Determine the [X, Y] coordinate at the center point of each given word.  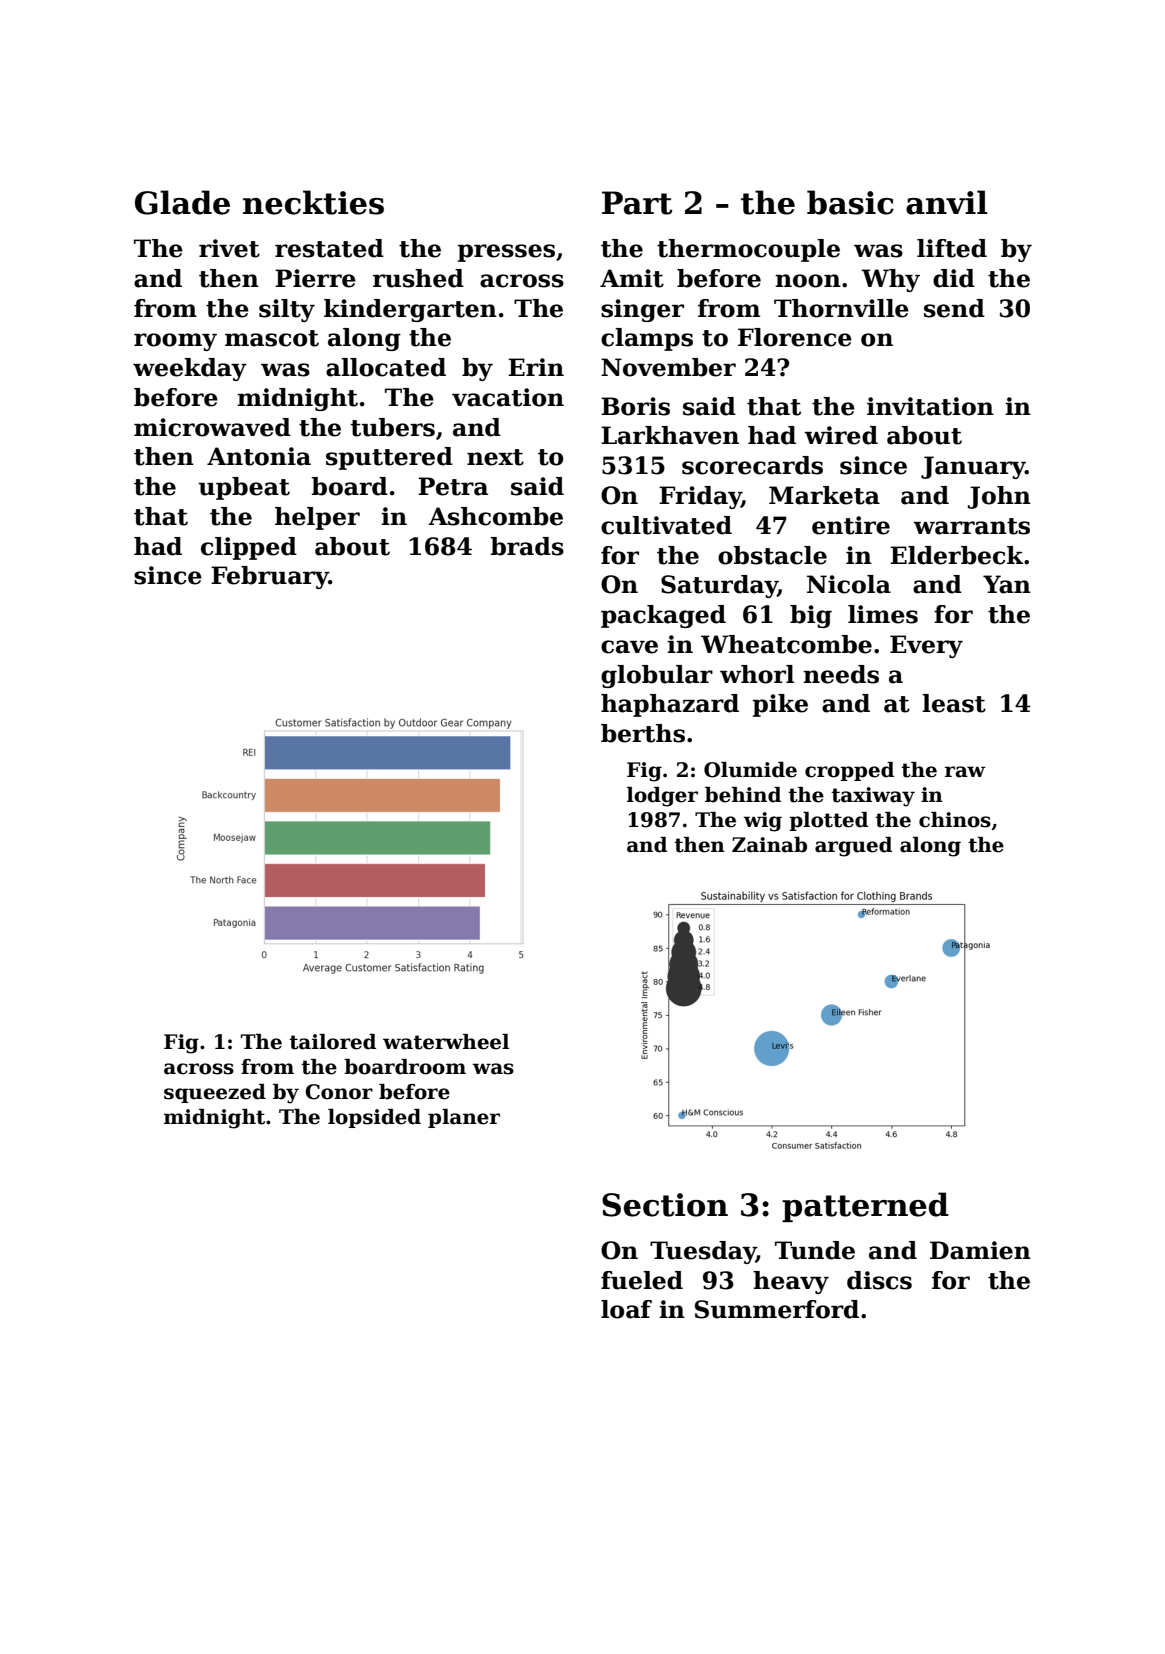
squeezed [215, 1093]
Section [665, 1205]
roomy [175, 342]
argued [853, 847]
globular [657, 676]
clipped [249, 548]
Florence [795, 337]
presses [506, 253]
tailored [332, 1042]
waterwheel [446, 1042]
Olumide [750, 770]
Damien [980, 1250]
